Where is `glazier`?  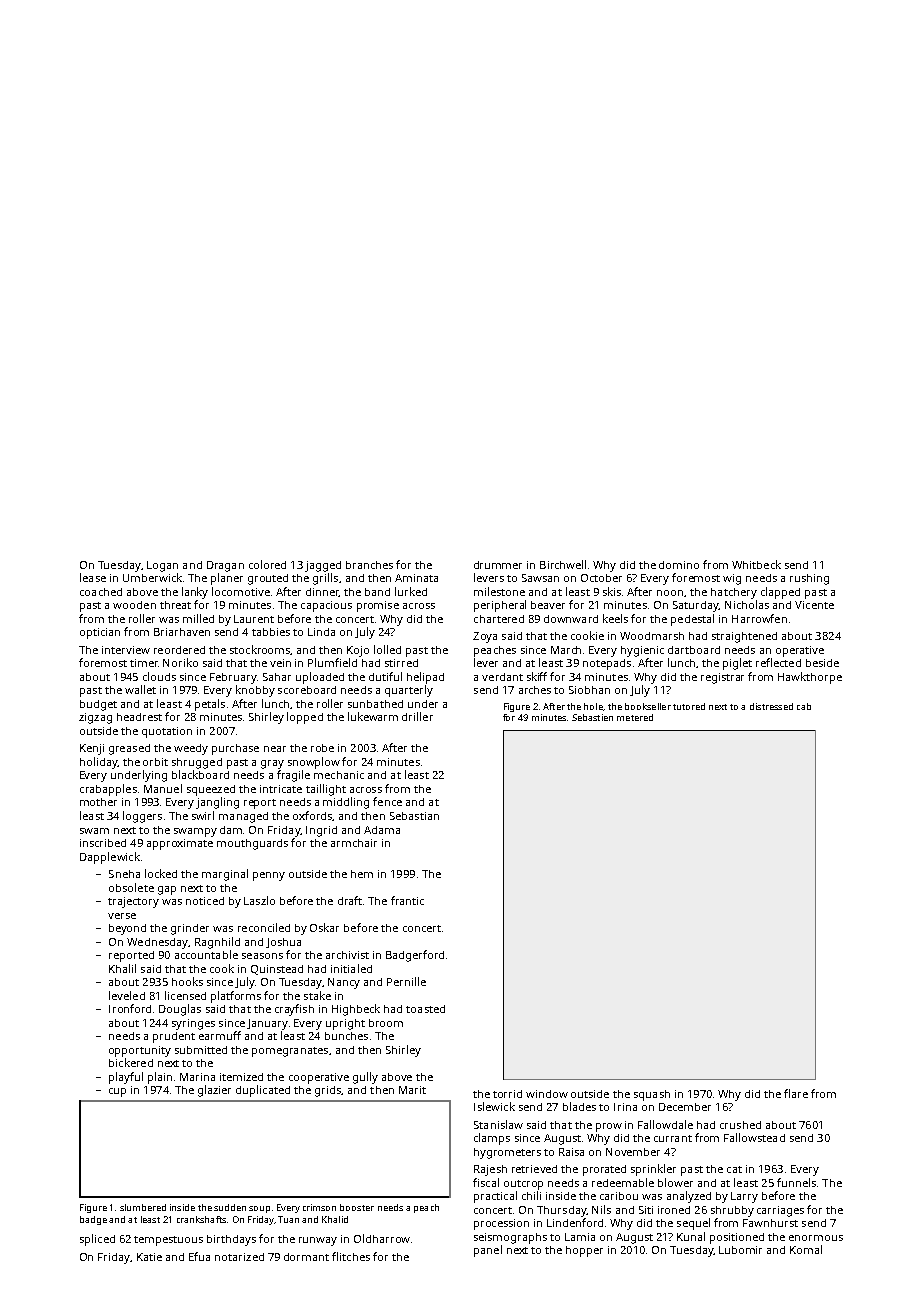 glazier is located at coordinates (214, 1091).
